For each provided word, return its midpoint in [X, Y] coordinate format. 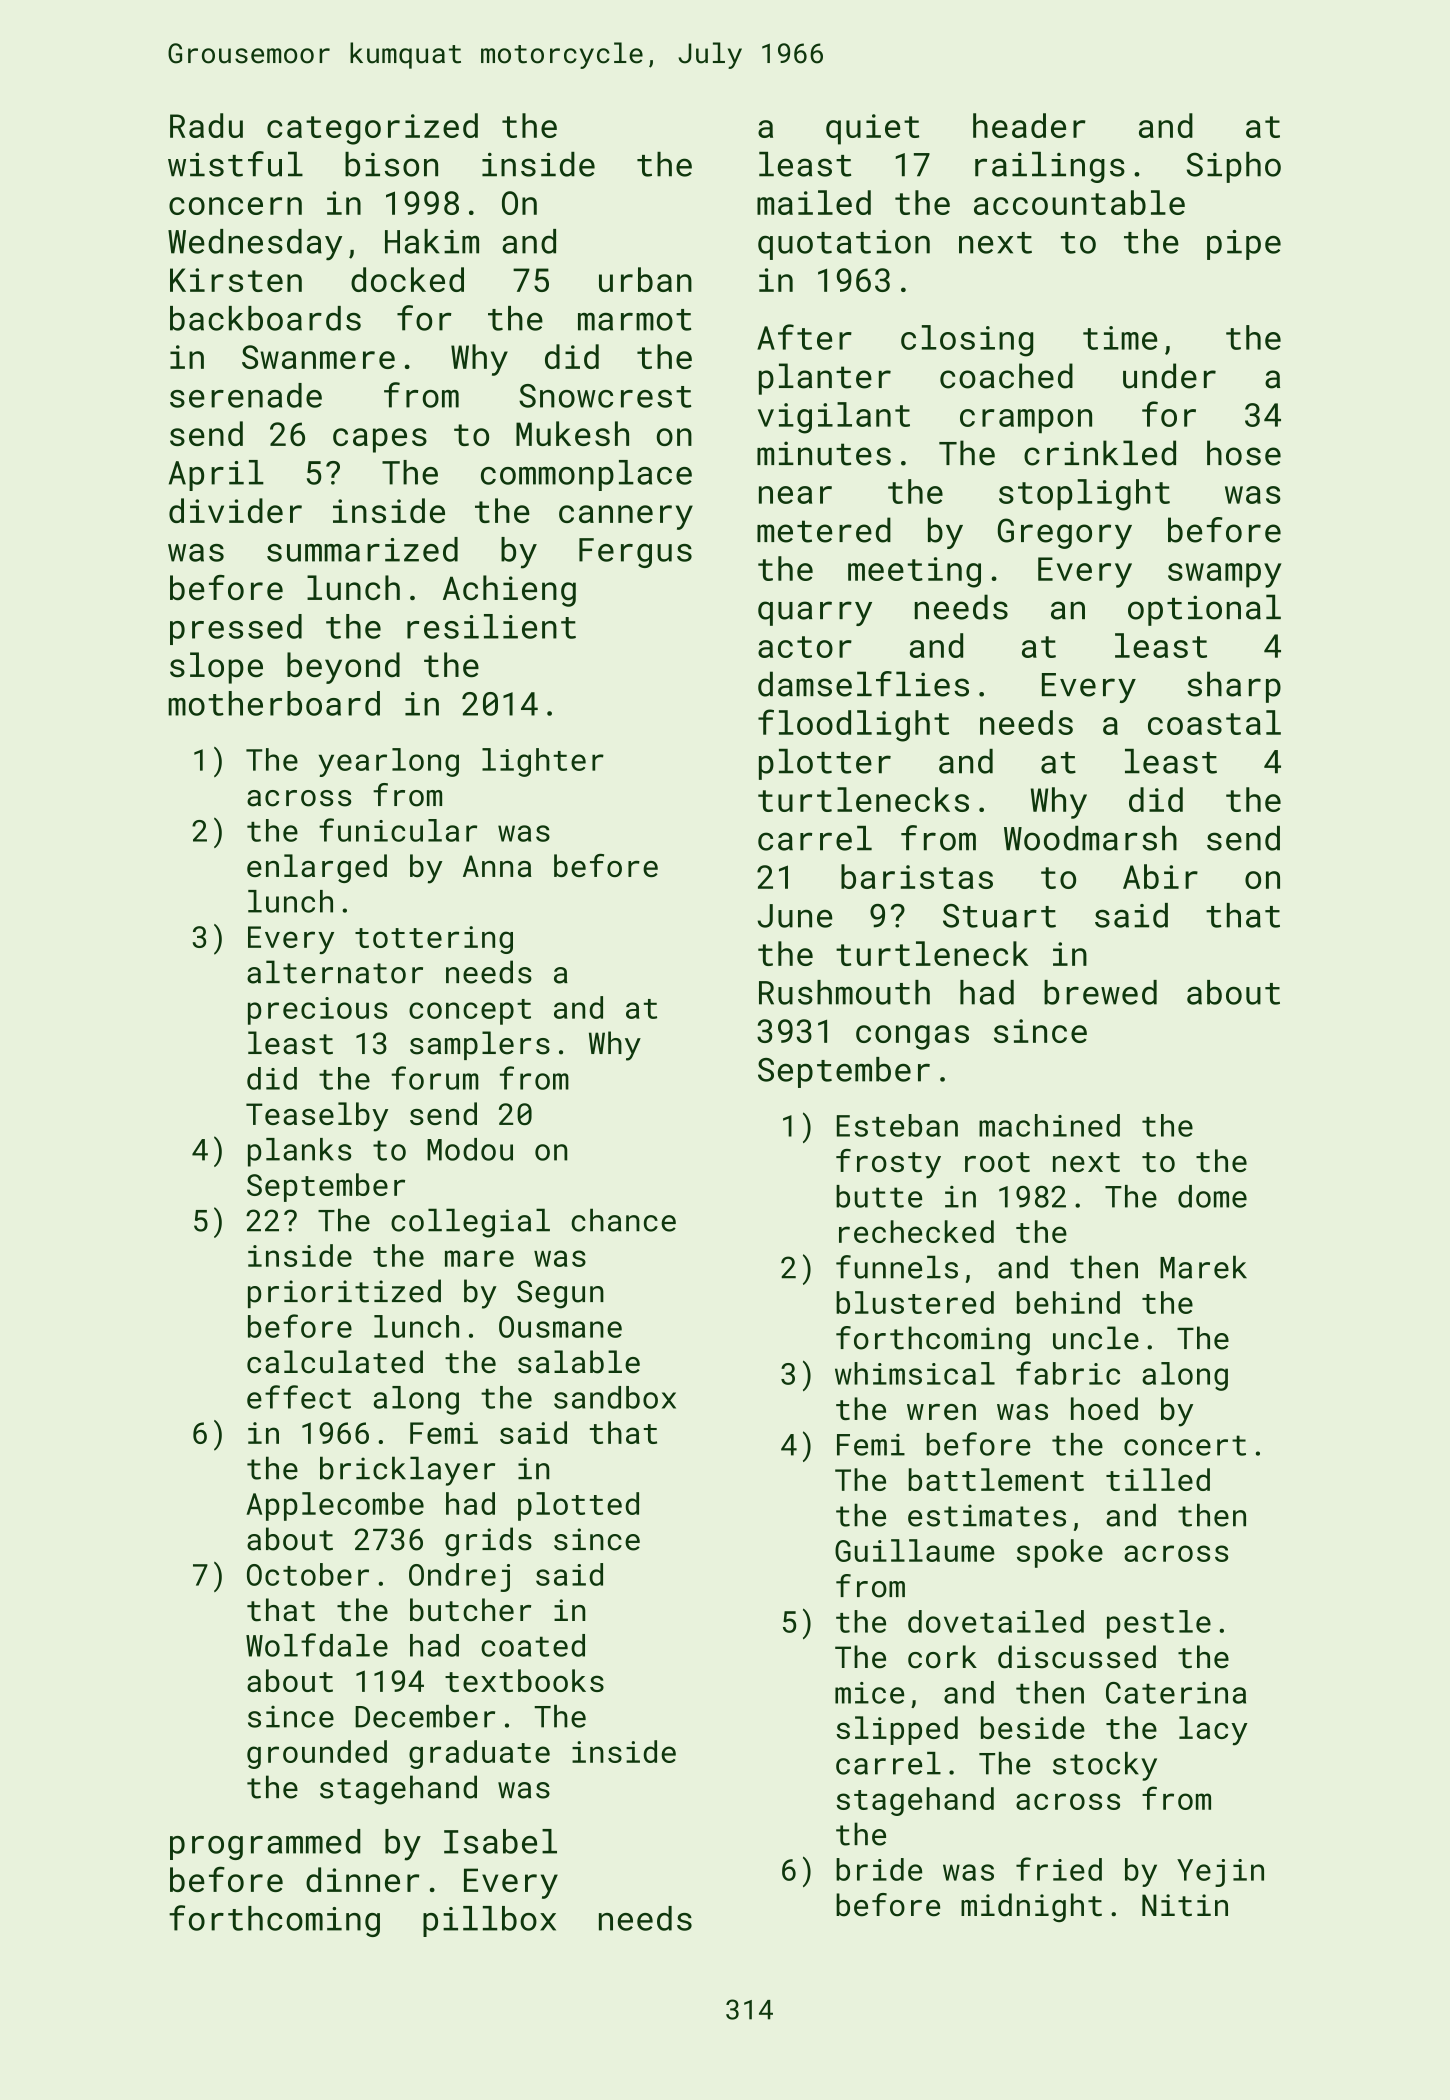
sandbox [615, 1397]
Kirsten [236, 280]
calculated [335, 1362]
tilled [1158, 1479]
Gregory [1065, 533]
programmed [265, 1844]
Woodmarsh [1090, 838]
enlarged [317, 868]
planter [825, 379]
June [795, 916]
